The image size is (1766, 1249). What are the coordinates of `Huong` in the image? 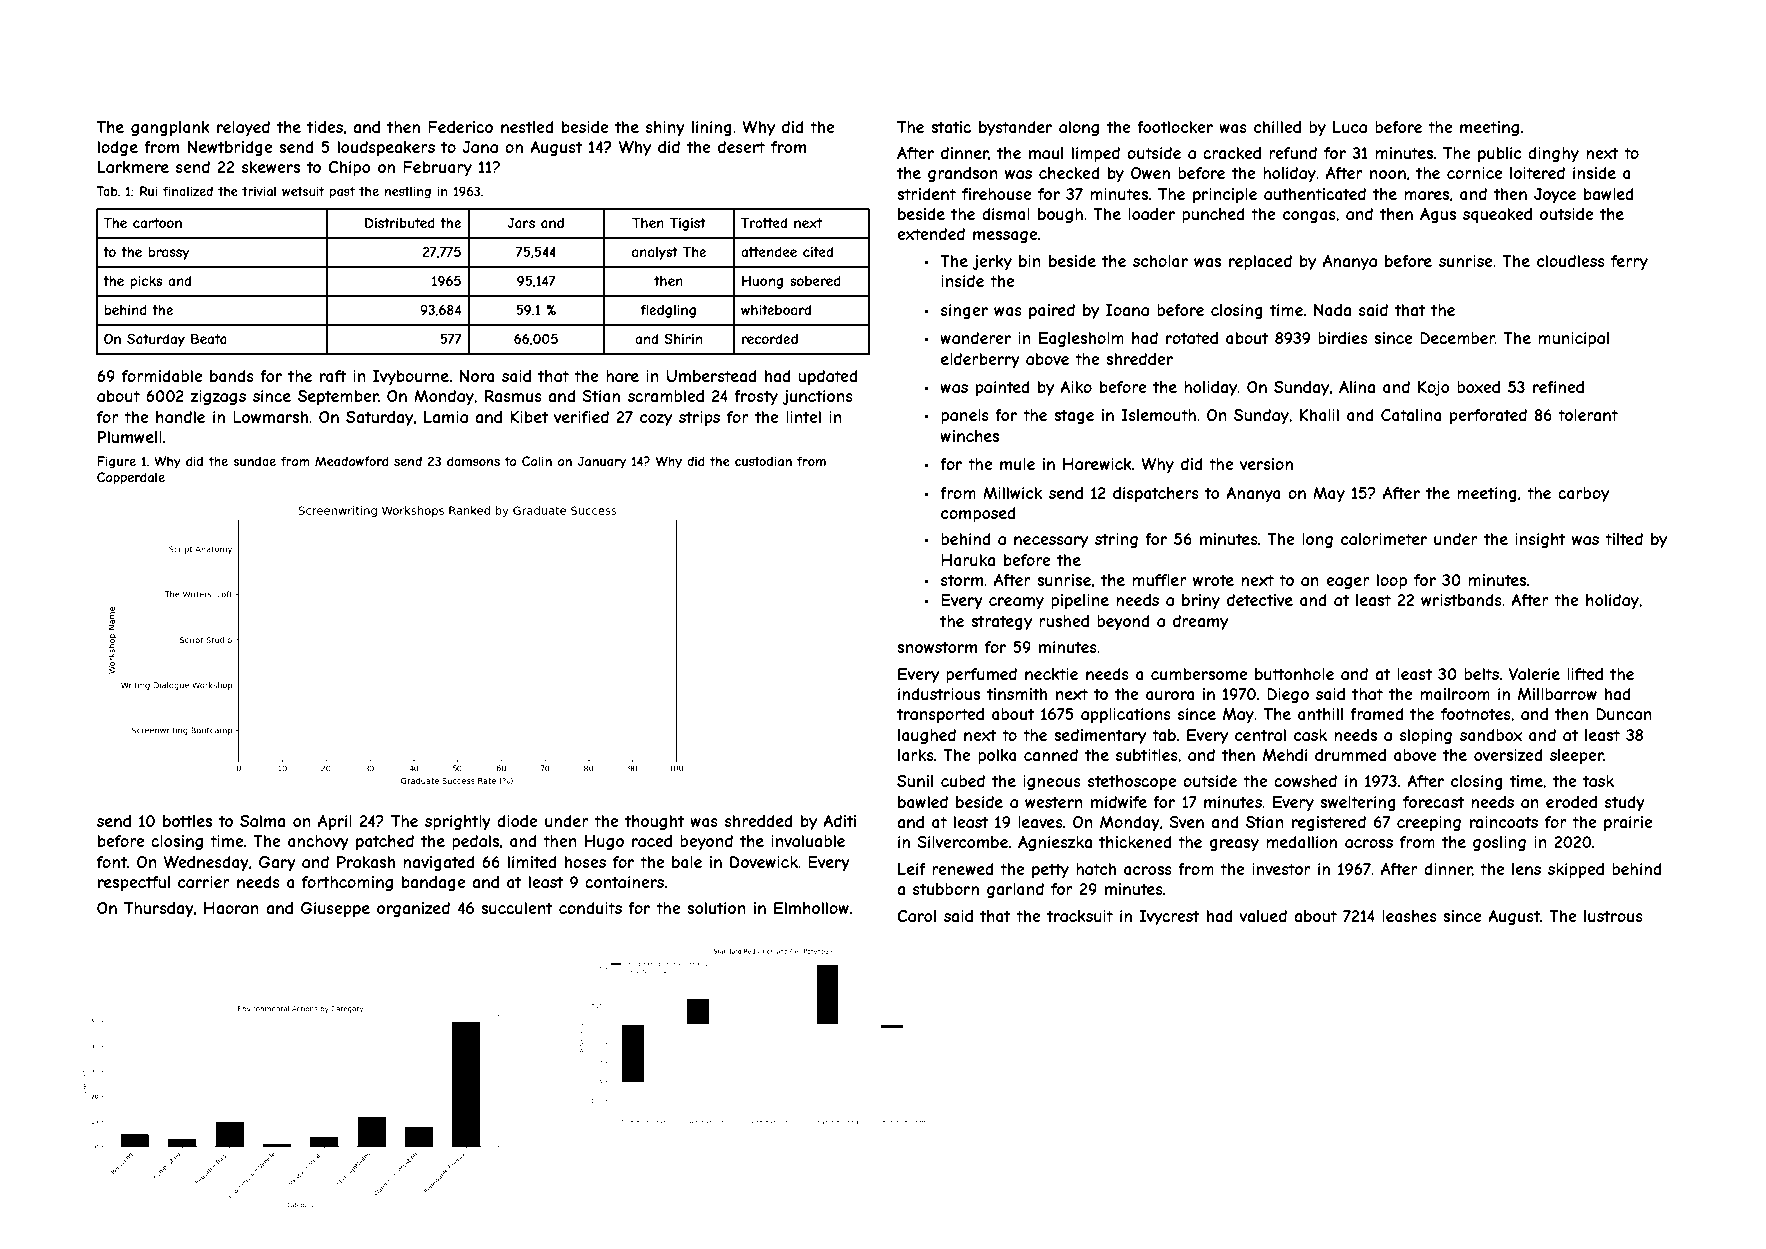 It's located at (762, 282).
